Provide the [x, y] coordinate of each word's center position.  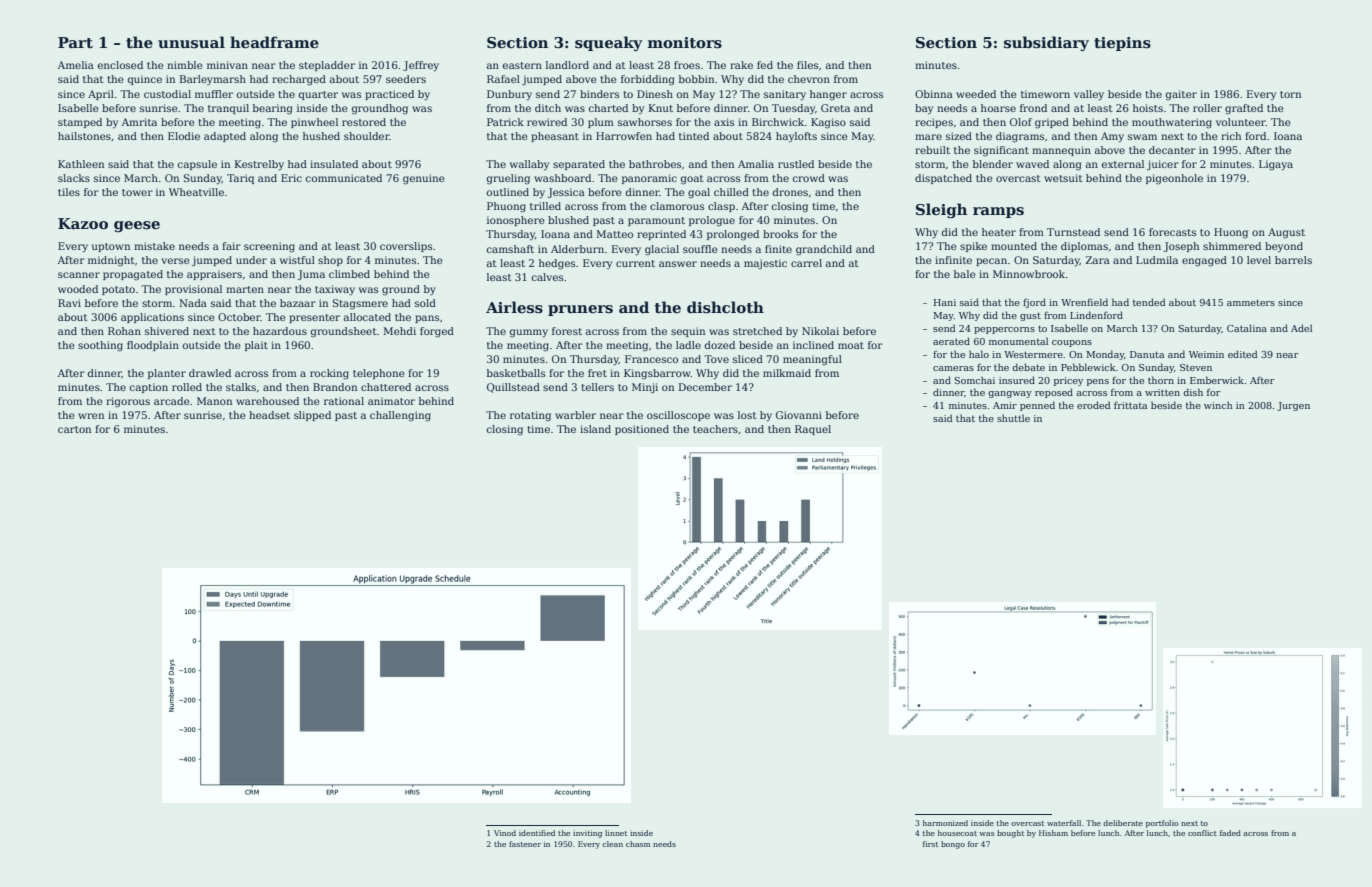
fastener [525, 844]
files [807, 65]
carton [74, 429]
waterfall [1064, 823]
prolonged [733, 235]
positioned [642, 430]
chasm [638, 844]
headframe [274, 42]
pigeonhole [1174, 179]
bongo [953, 845]
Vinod [505, 833]
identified [537, 833]
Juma [311, 275]
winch [1218, 405]
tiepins [1122, 44]
